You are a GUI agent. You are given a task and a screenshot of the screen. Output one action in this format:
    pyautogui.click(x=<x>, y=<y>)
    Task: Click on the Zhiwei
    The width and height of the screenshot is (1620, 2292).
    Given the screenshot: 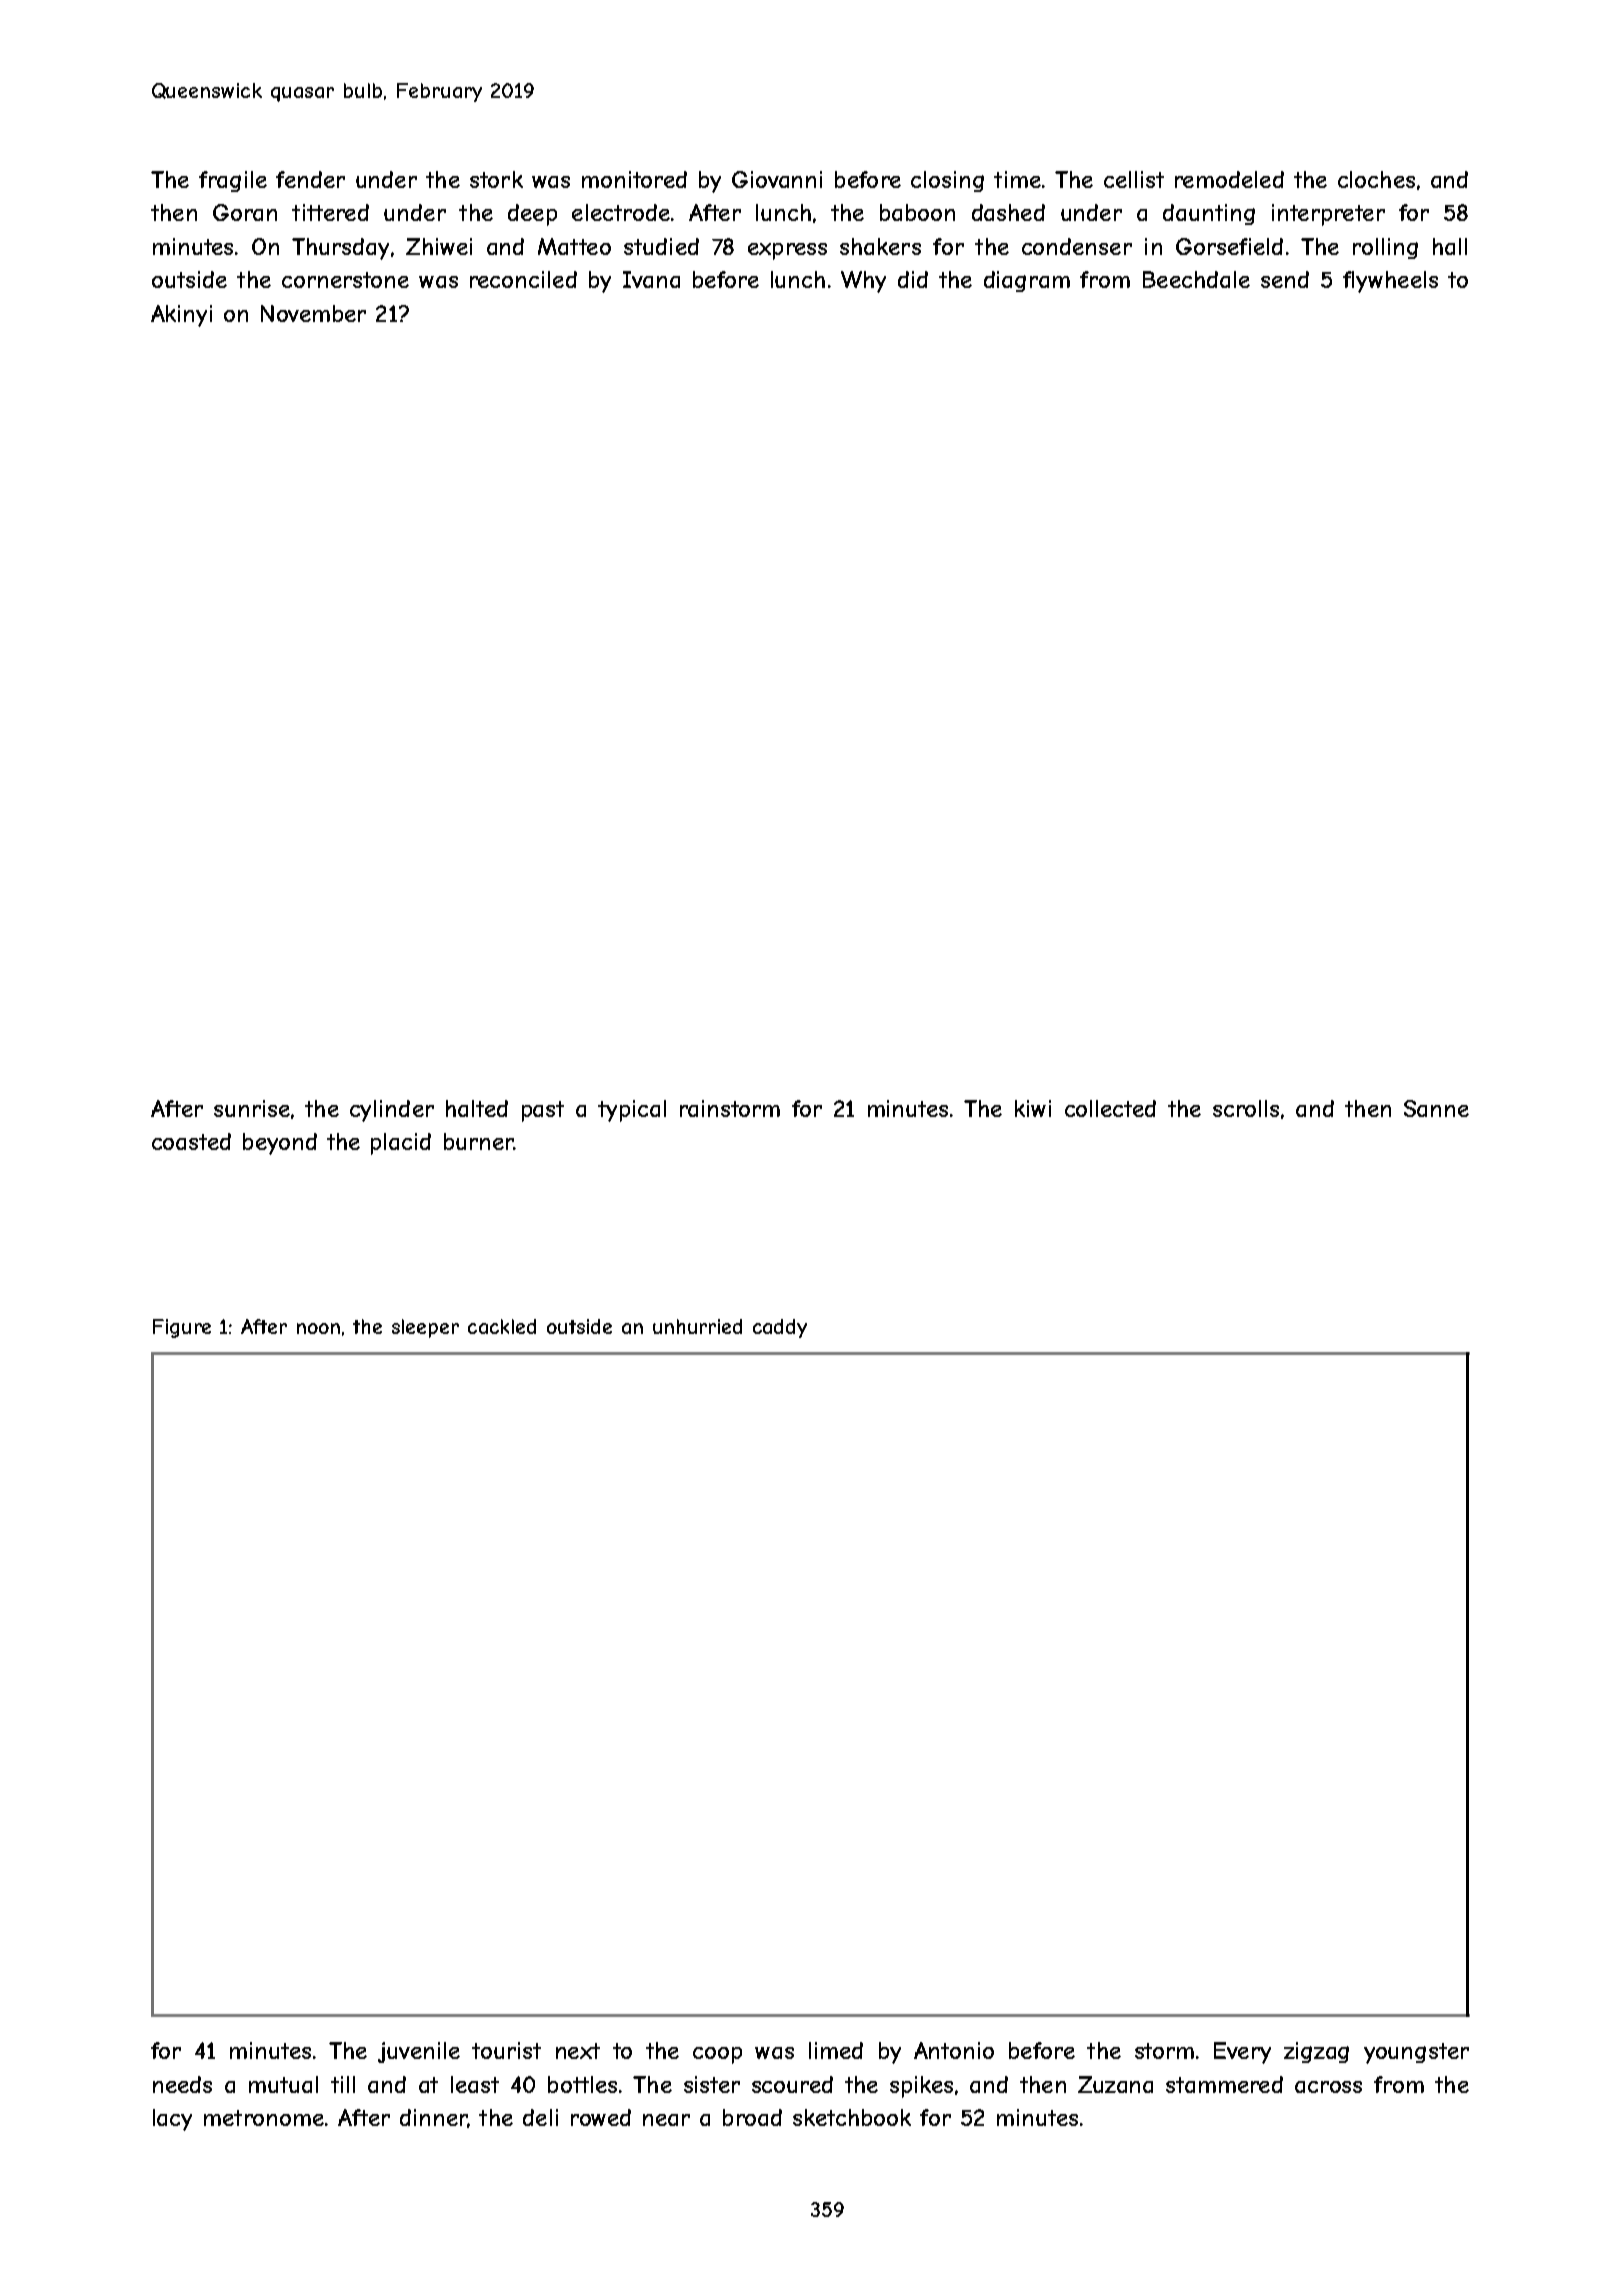 What is the action you would take?
    pyautogui.click(x=439, y=246)
